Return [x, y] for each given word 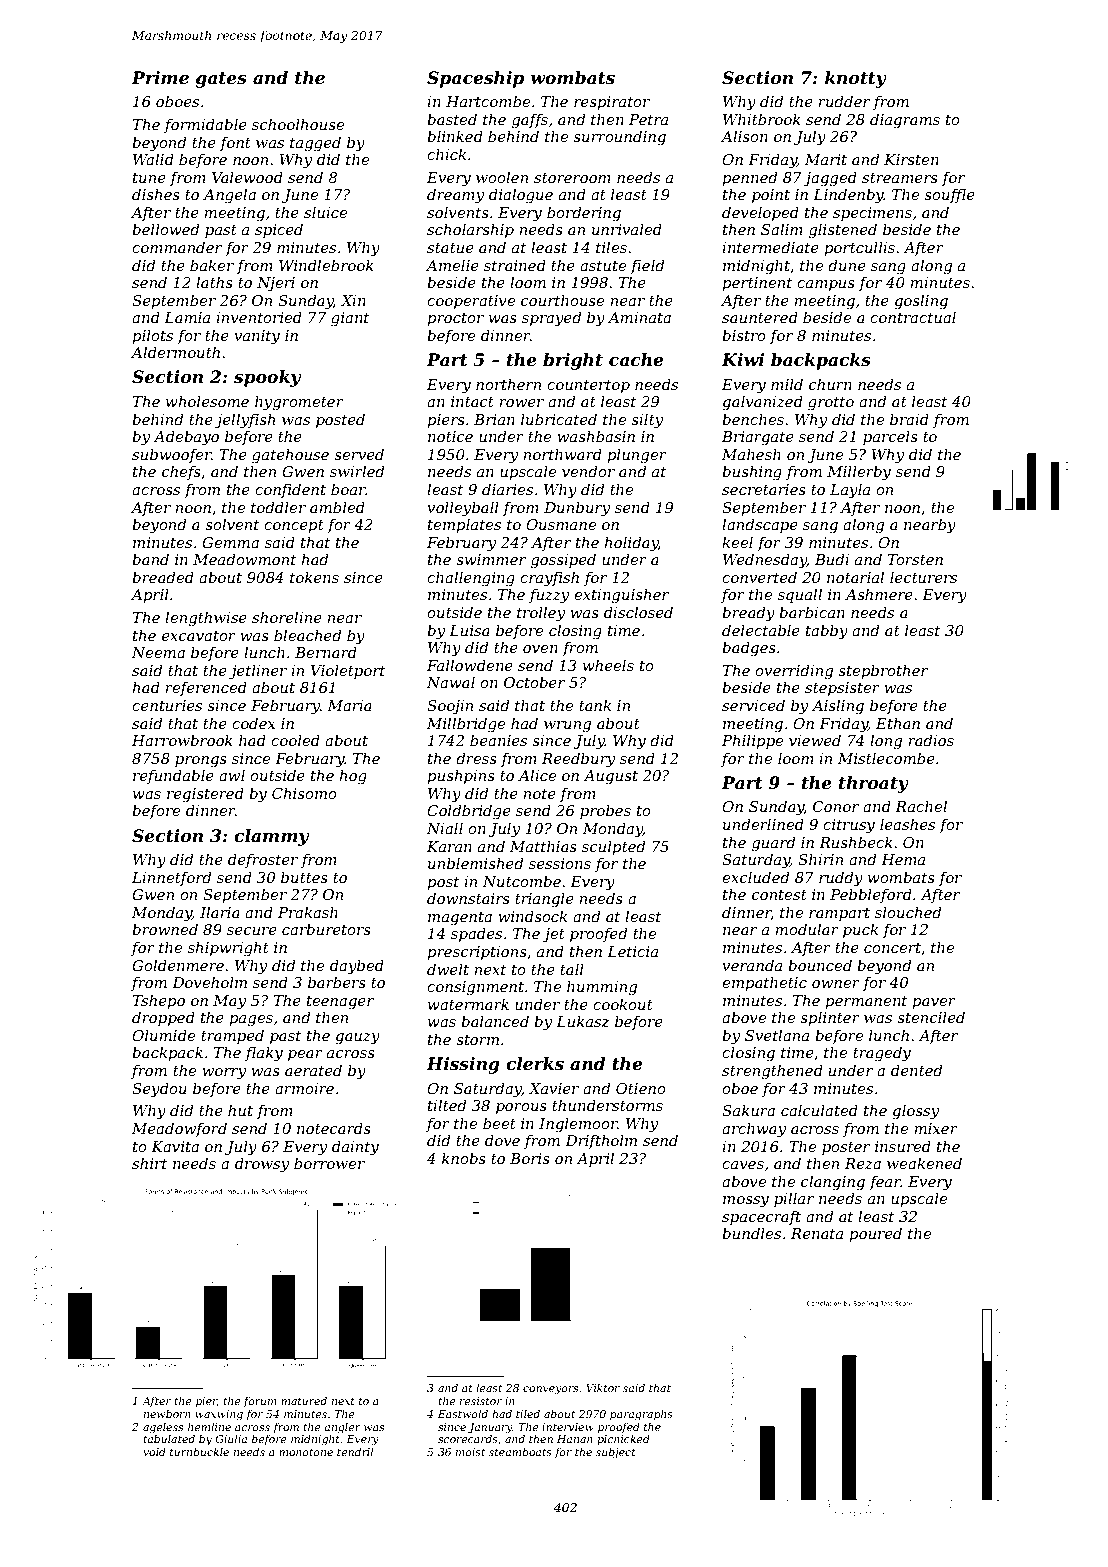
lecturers [923, 577]
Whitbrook [762, 119]
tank [595, 705]
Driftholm [601, 1141]
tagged [315, 144]
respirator [612, 103]
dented [916, 1070]
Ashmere [879, 594]
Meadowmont [244, 559]
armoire [304, 1088]
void [154, 1451]
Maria [349, 705]
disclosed [638, 612]
